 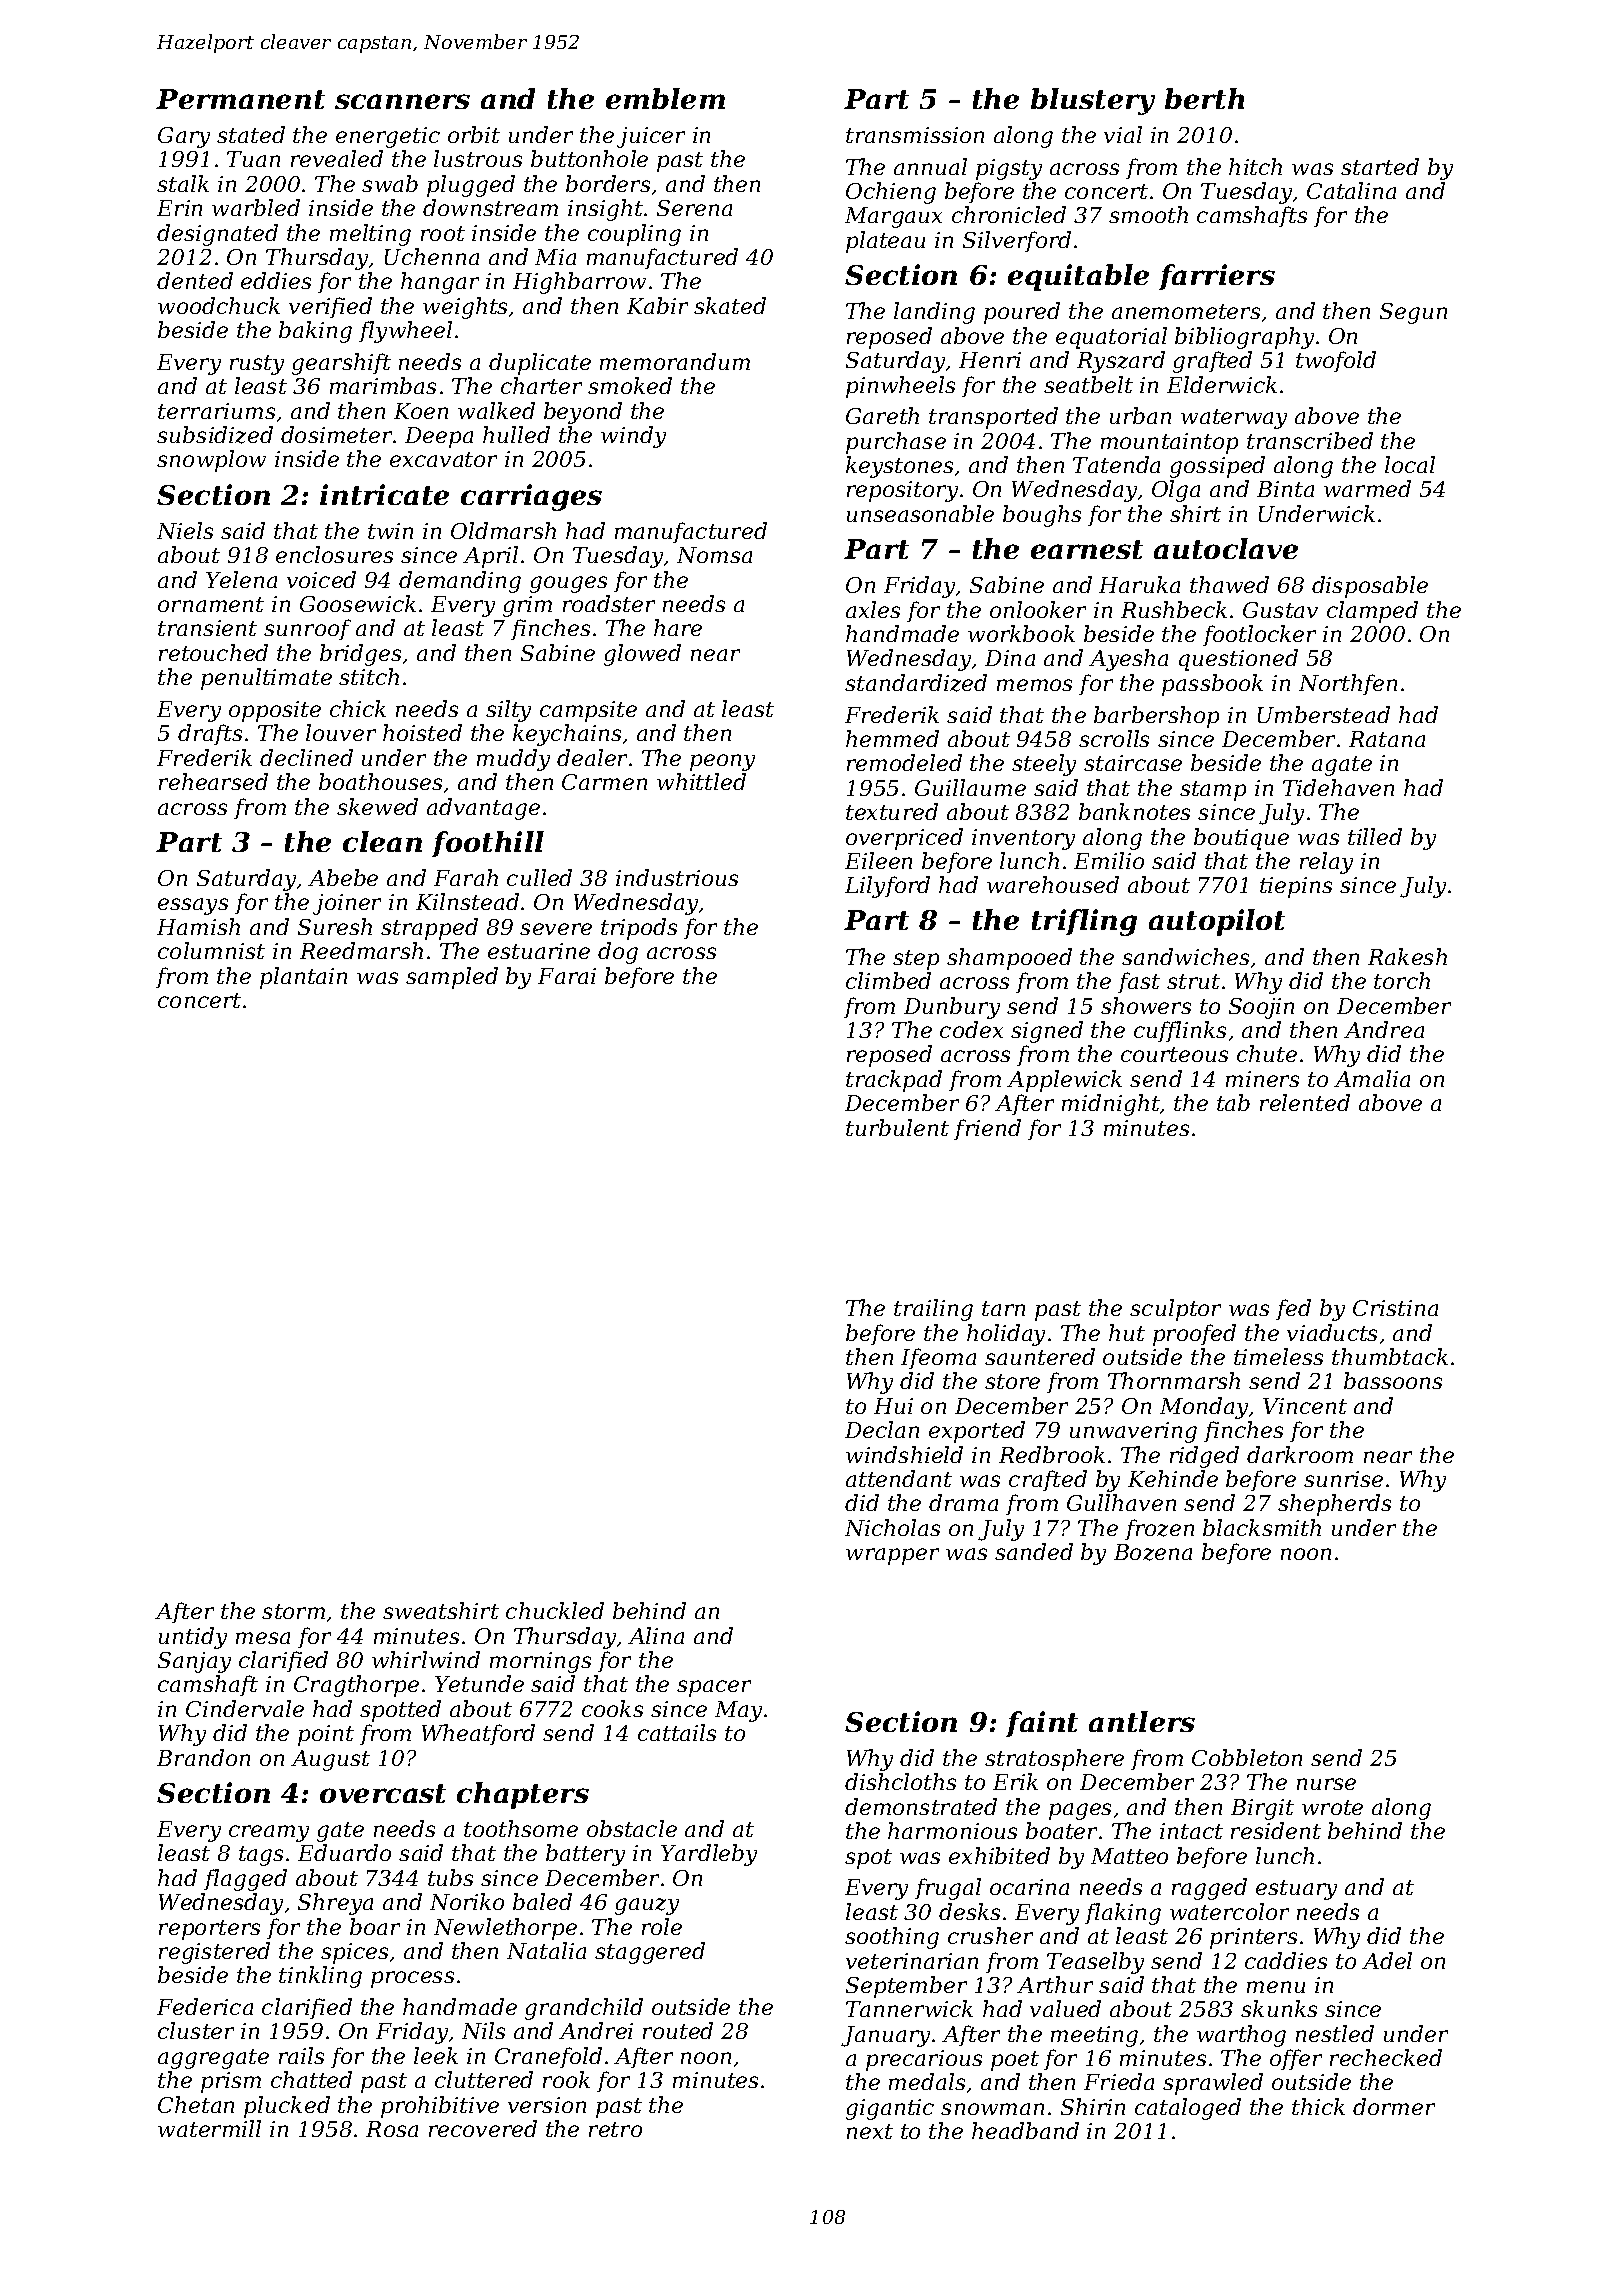 What do you see at coordinates (452, 978) in the screenshot?
I see `sampled` at bounding box center [452, 978].
